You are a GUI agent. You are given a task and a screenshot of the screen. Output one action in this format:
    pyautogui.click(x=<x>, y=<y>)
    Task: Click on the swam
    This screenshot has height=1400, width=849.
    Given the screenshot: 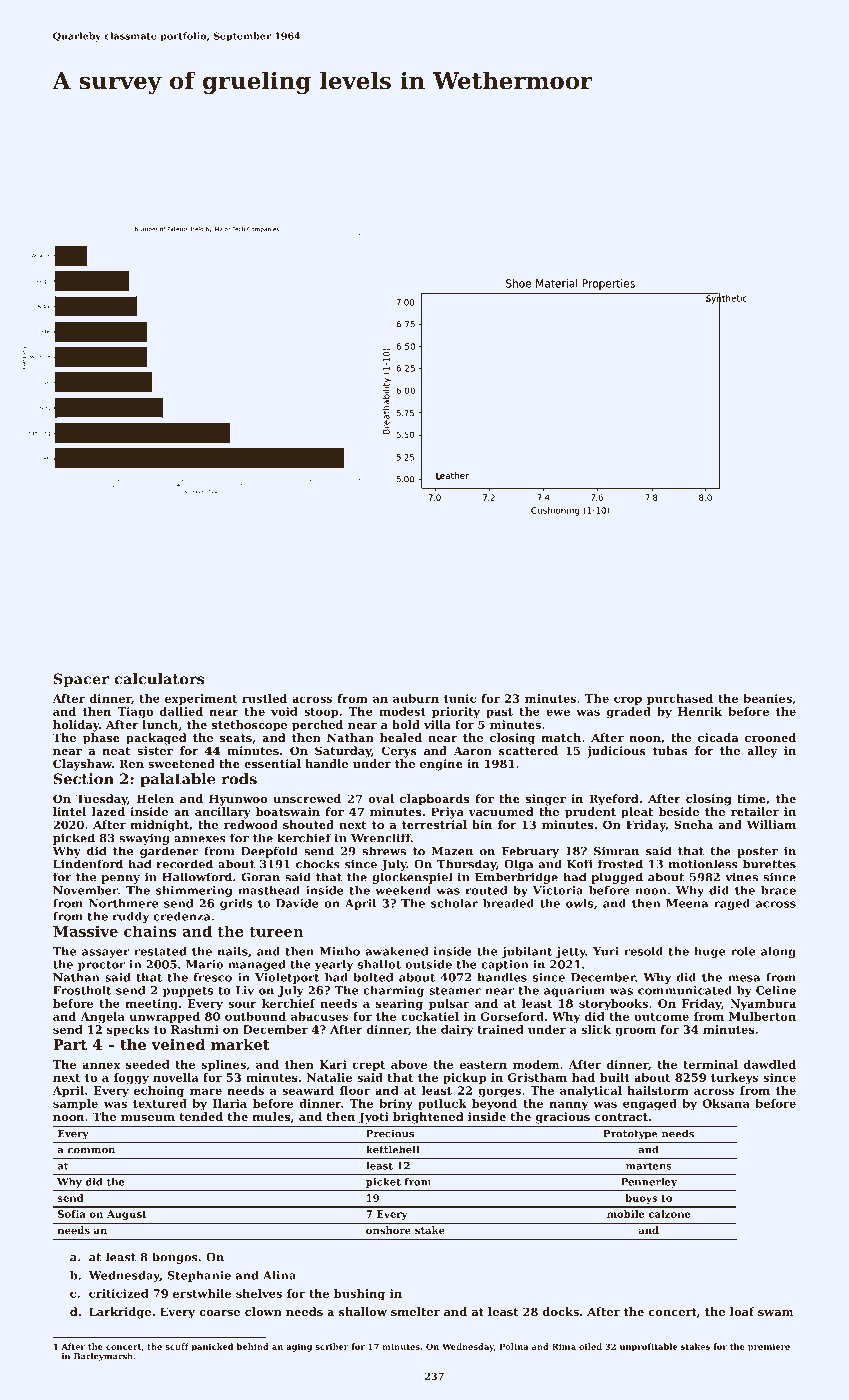 What is the action you would take?
    pyautogui.click(x=775, y=1313)
